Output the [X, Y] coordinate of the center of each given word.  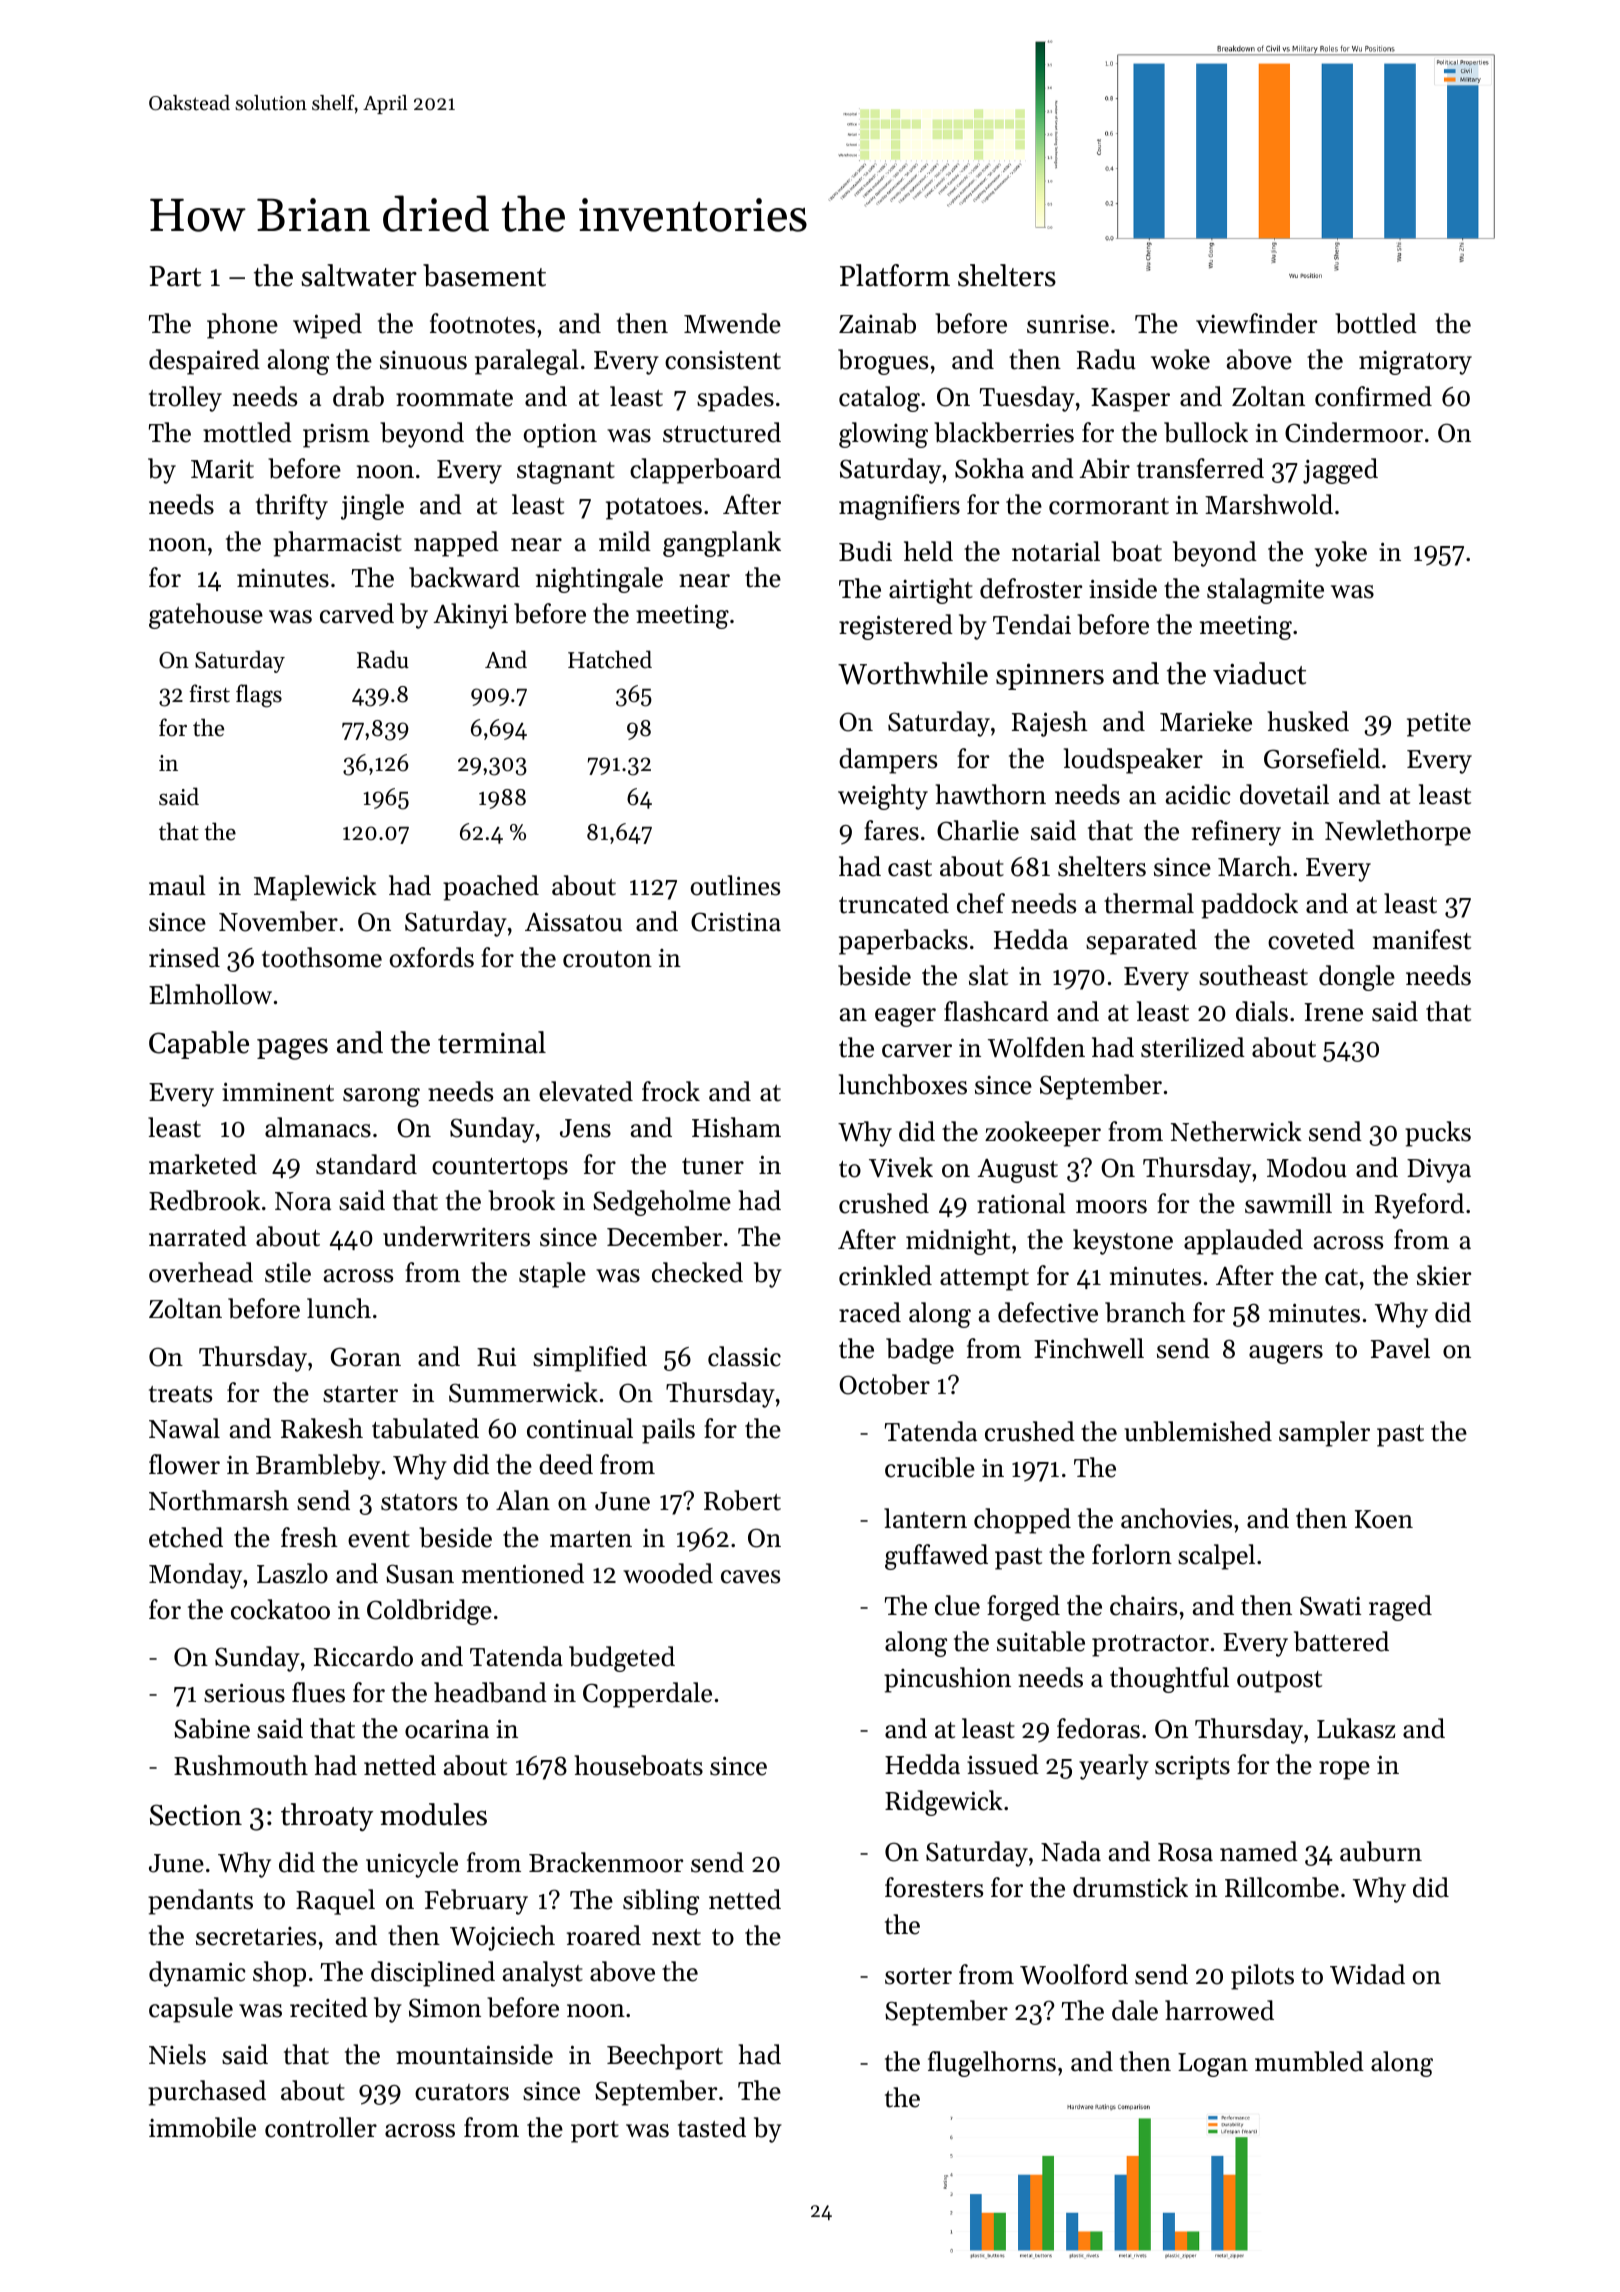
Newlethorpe [1398, 833]
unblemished [1198, 1431]
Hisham [736, 1127]
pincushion [947, 1680]
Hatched [610, 659]
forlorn [1132, 1554]
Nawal [184, 1428]
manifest [1422, 939]
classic [744, 1356]
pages [292, 1049]
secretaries [256, 1936]
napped [456, 544]
